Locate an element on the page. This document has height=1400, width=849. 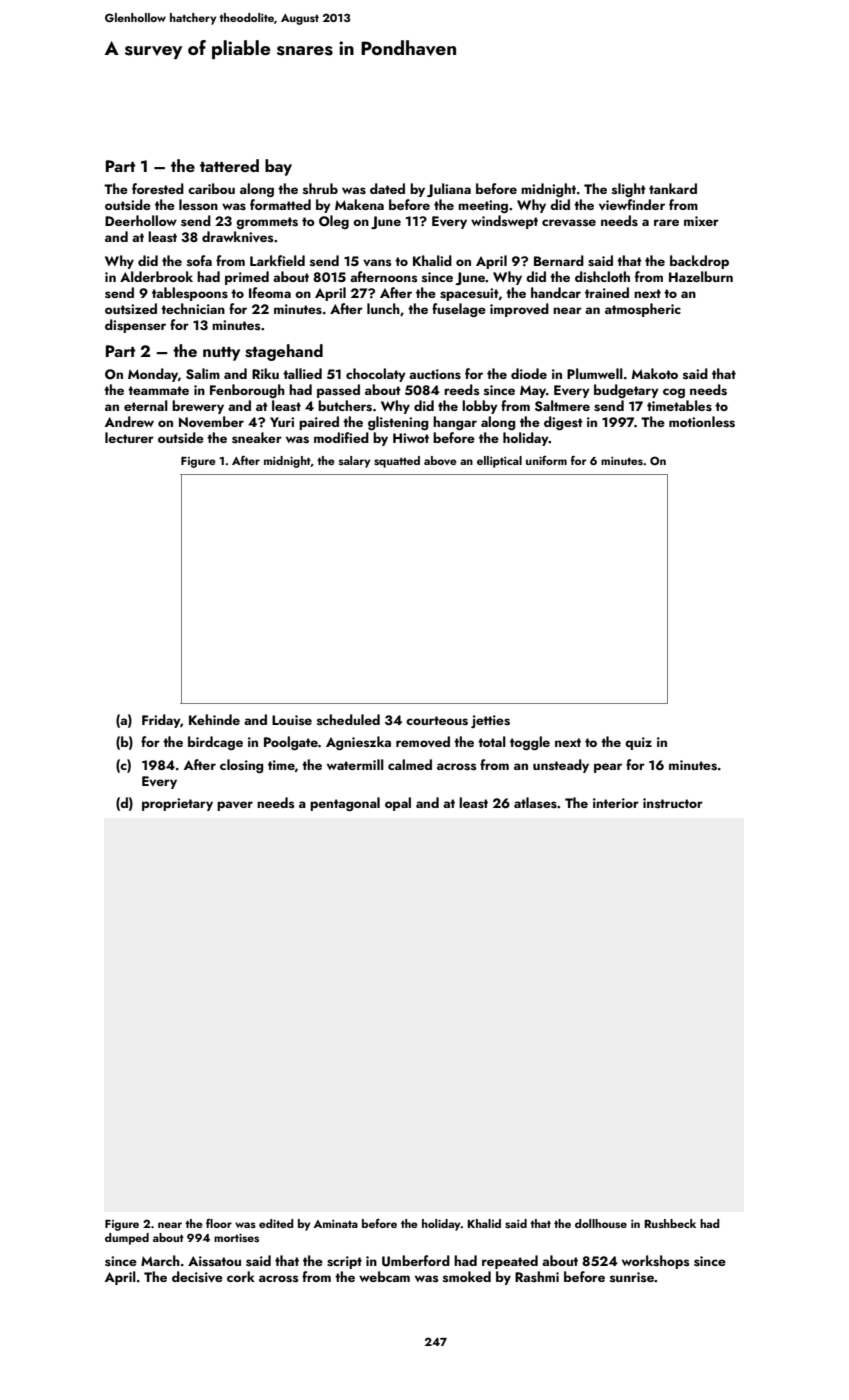
opal is located at coordinates (398, 804).
